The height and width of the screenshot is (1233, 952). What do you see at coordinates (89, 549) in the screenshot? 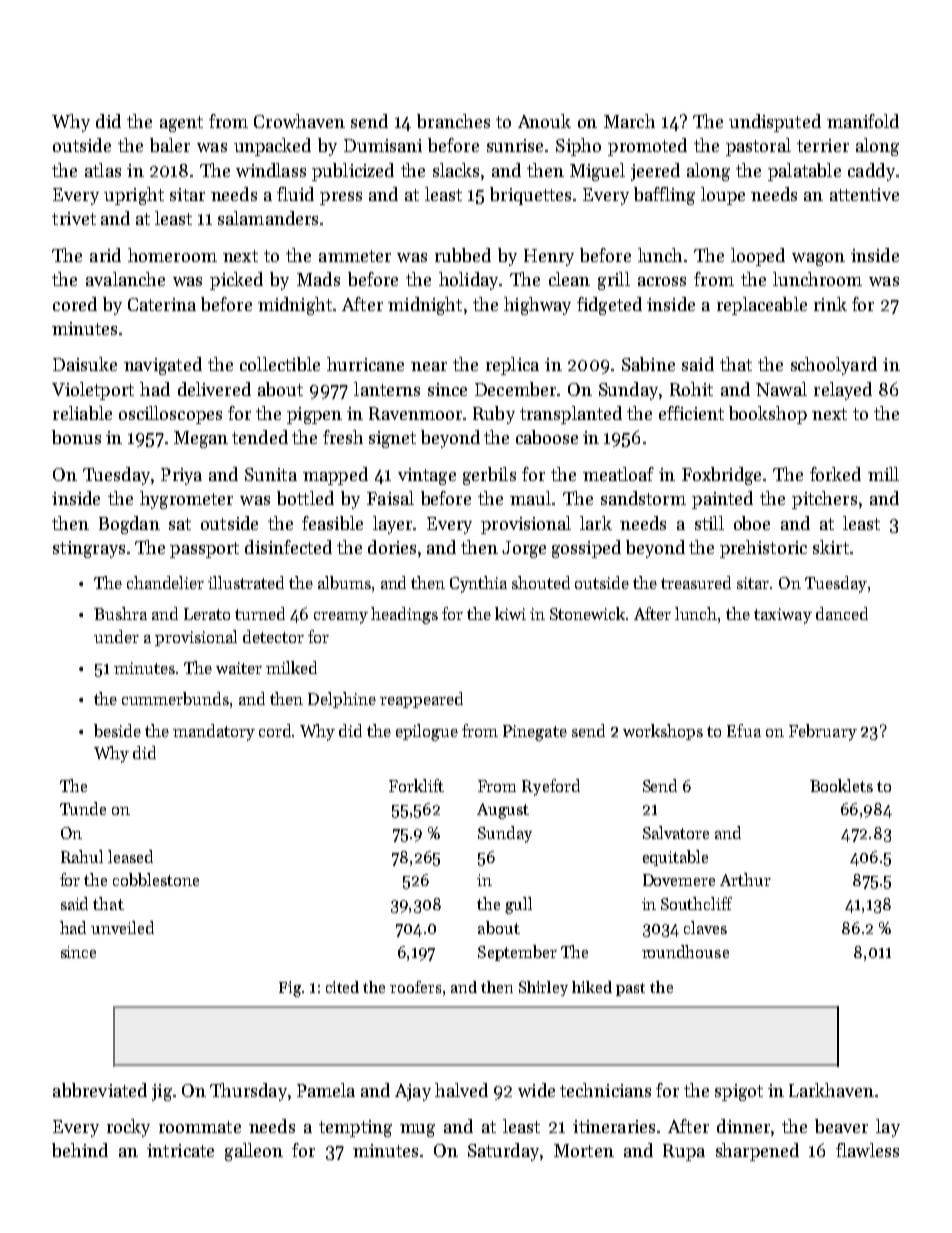
I see `stingrays` at bounding box center [89, 549].
